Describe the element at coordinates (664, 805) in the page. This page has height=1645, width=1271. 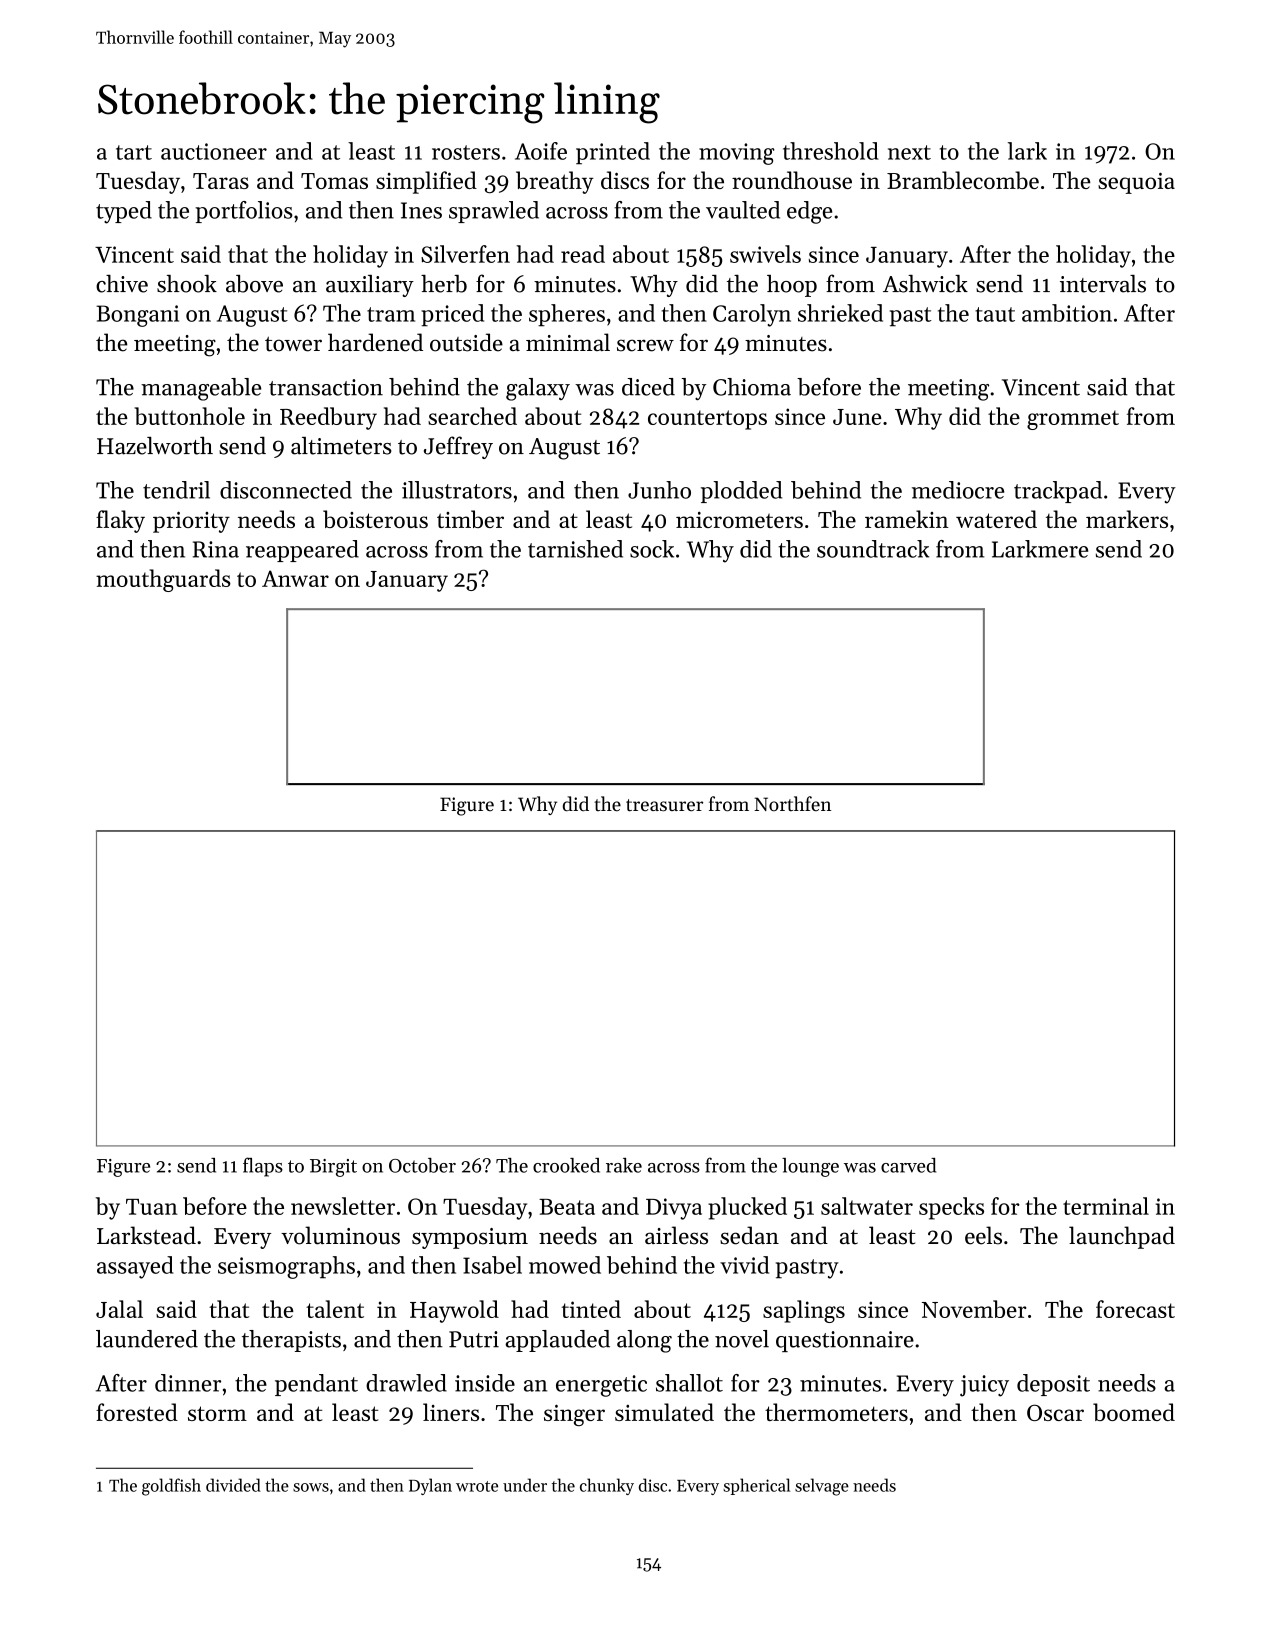
I see `treasurer` at that location.
